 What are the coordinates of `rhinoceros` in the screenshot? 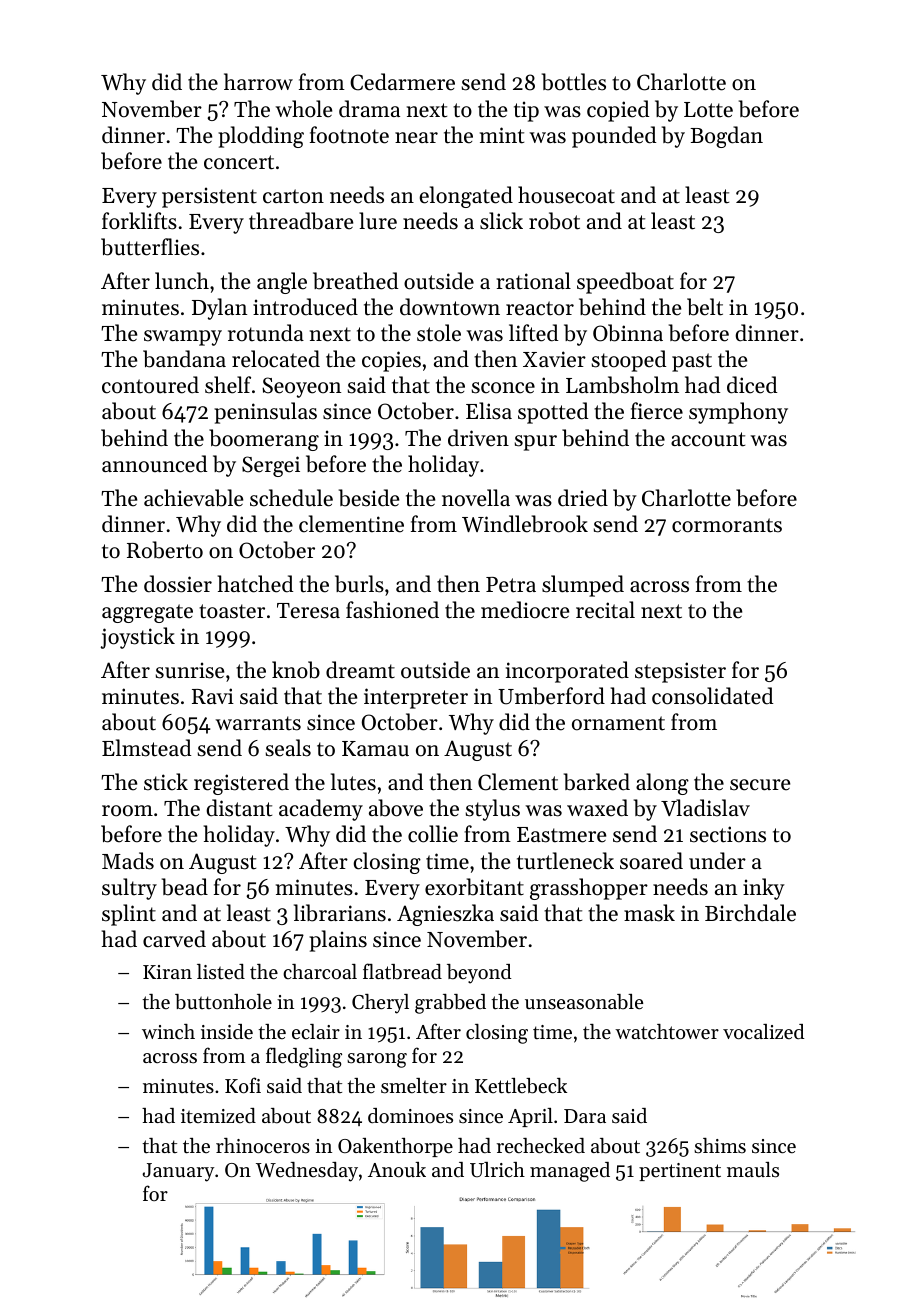 It's located at (263, 1146).
